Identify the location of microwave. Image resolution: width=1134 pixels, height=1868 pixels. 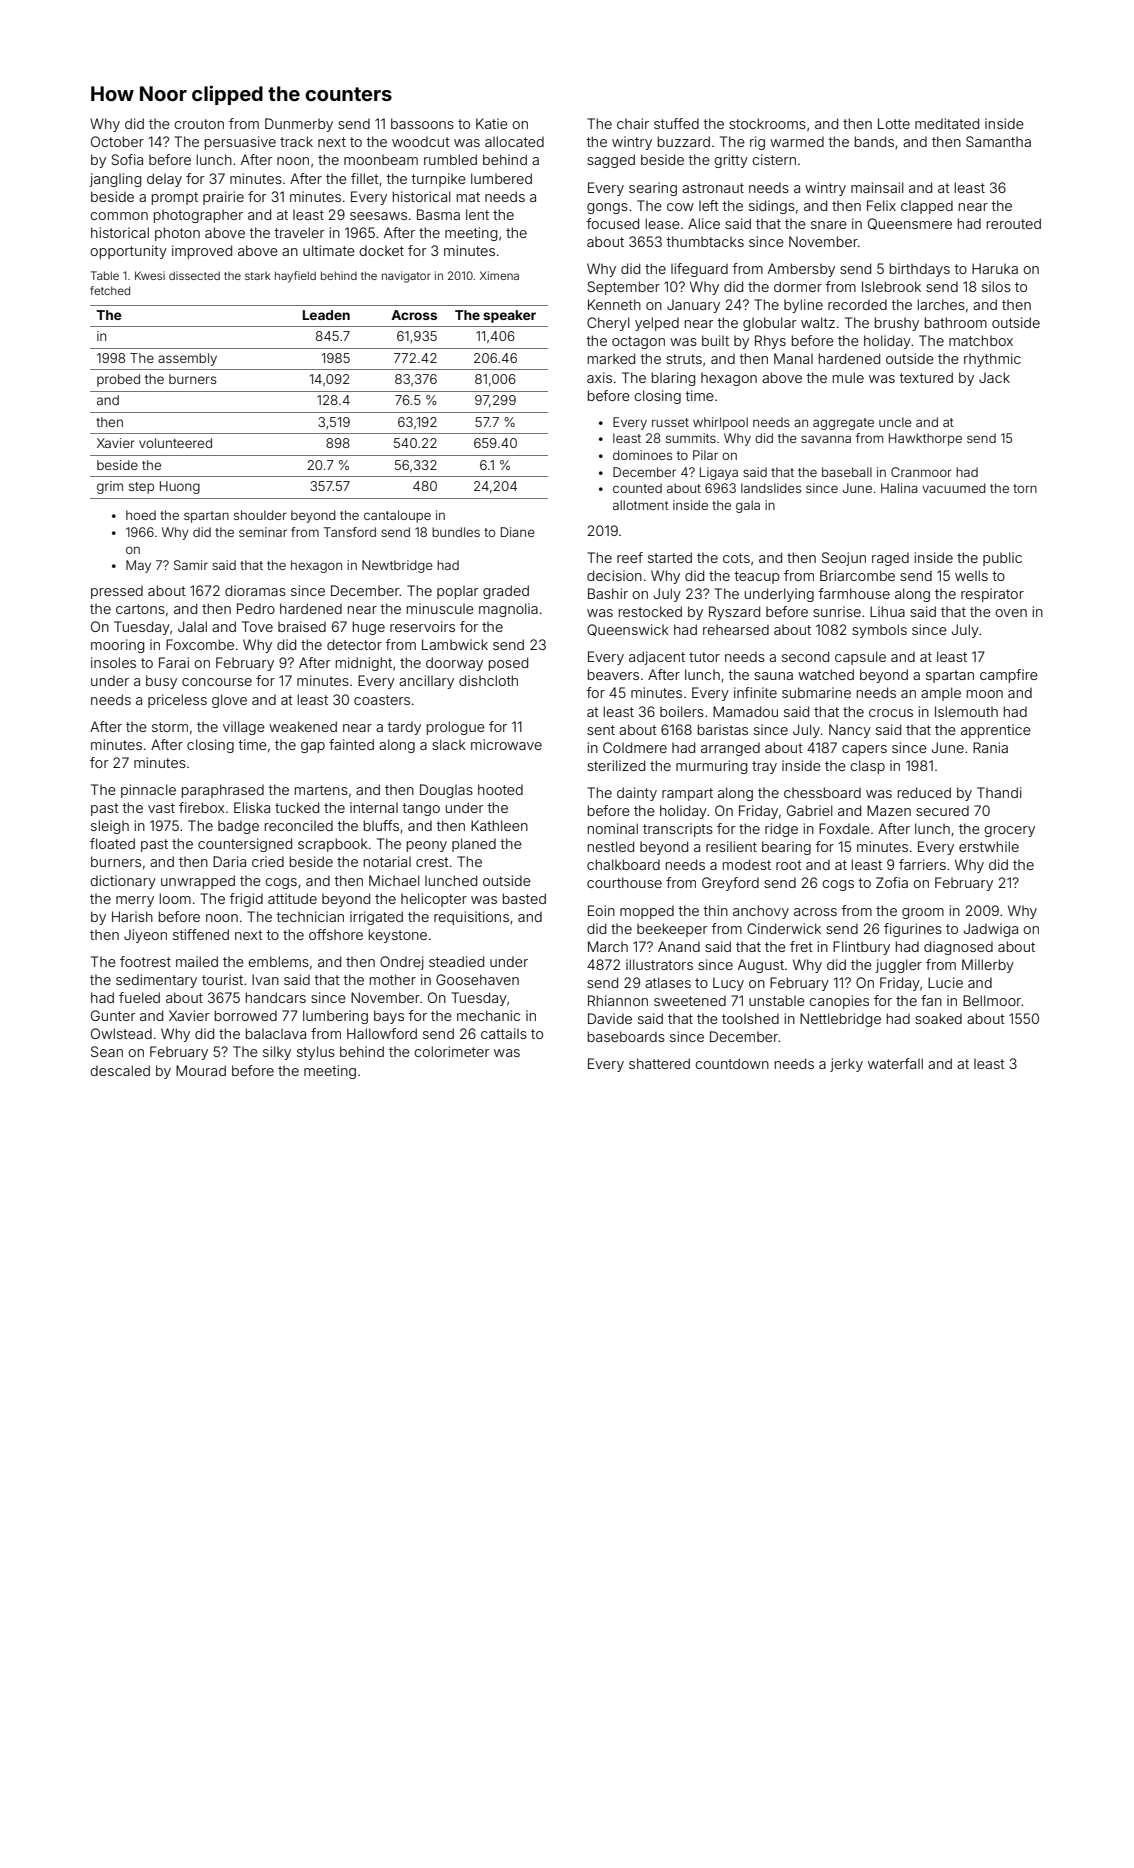
(506, 744).
